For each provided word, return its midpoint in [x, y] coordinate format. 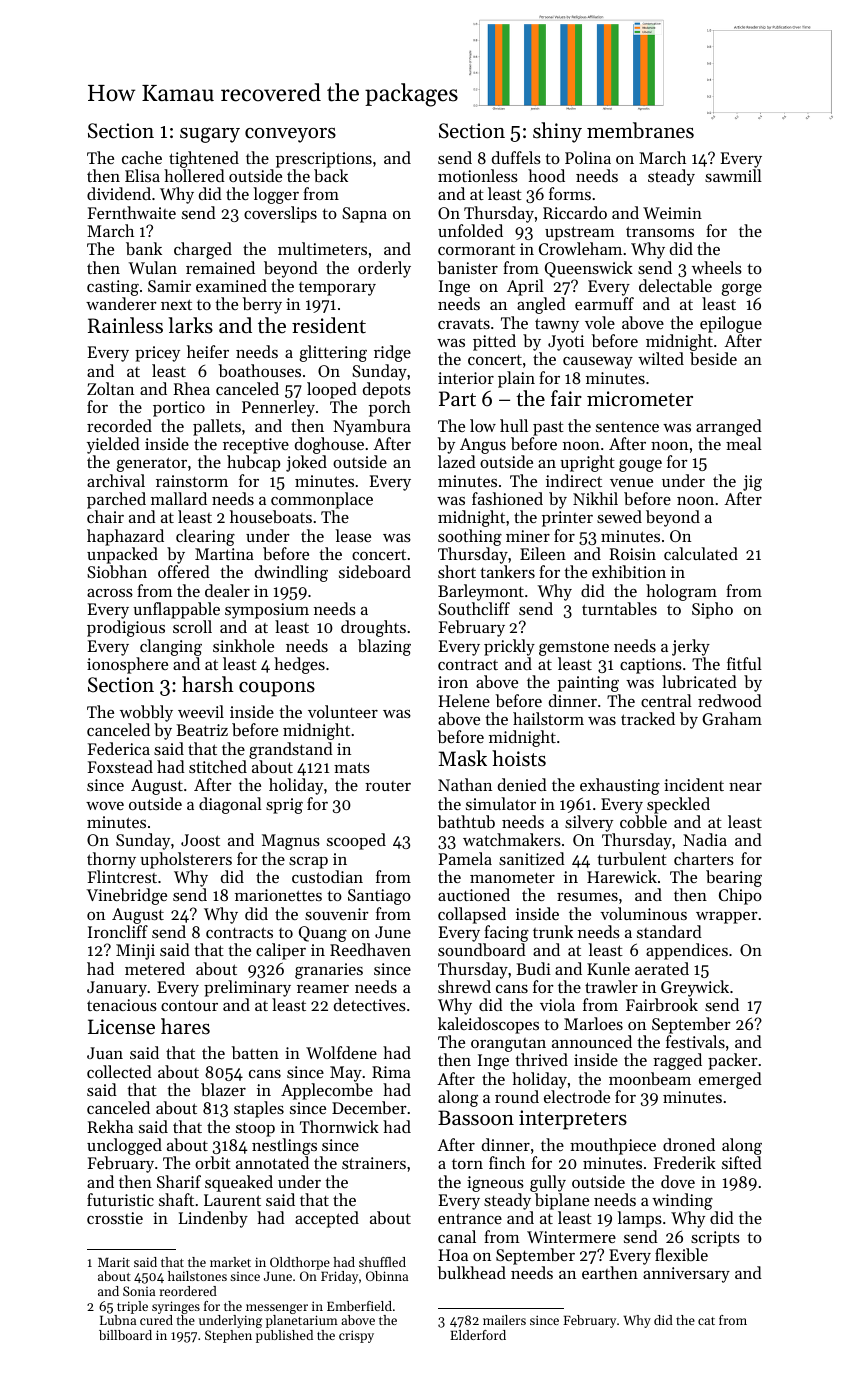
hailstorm [548, 718]
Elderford [478, 1335]
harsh [208, 684]
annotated [272, 1162]
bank [144, 248]
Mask [463, 758]
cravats [464, 324]
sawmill [733, 175]
